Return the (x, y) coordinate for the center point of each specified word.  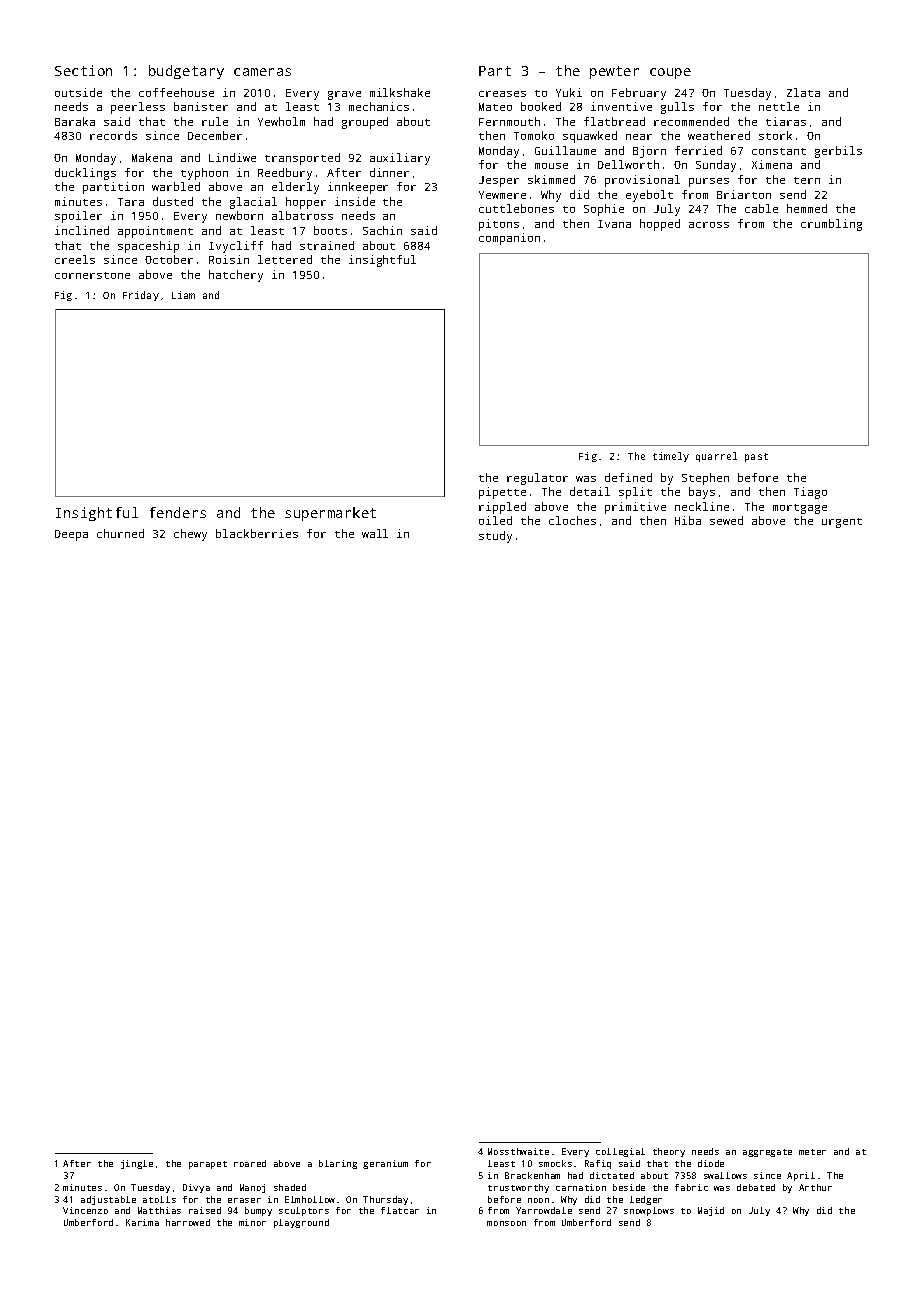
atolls (159, 1199)
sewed (726, 520)
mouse (551, 166)
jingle (137, 1164)
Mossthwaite (518, 1151)
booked (541, 106)
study (495, 537)
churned (120, 533)
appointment (155, 232)
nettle (779, 106)
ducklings (85, 174)
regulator (537, 479)
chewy (190, 535)
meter (812, 1152)
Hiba (688, 520)
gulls (677, 108)
